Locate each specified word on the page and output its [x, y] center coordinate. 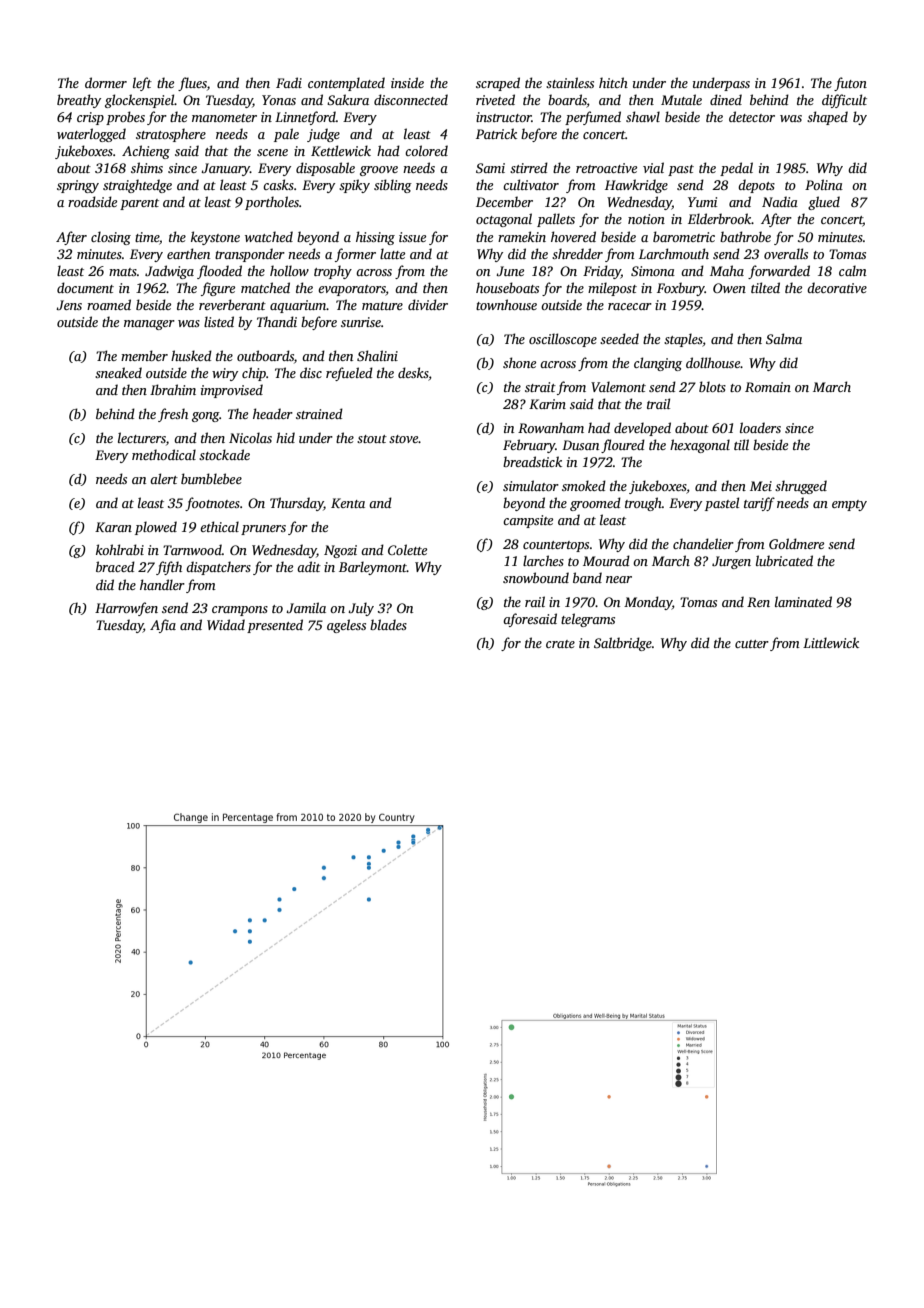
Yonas [279, 100]
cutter [752, 644]
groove [379, 171]
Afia [163, 626]
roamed [109, 304]
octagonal [504, 220]
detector [752, 116]
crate [560, 644]
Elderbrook [720, 218]
